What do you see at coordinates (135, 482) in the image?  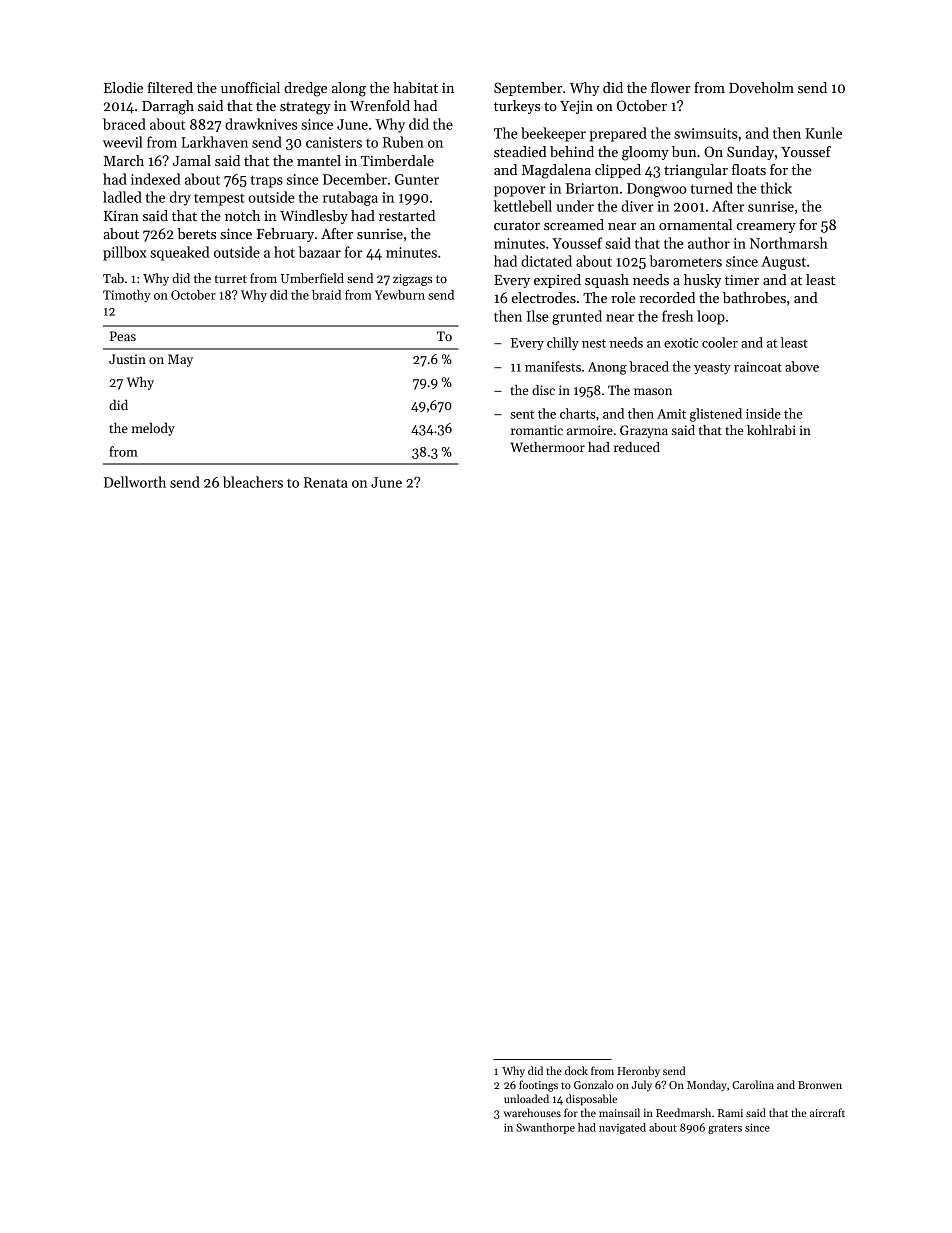 I see `Dellworth` at bounding box center [135, 482].
